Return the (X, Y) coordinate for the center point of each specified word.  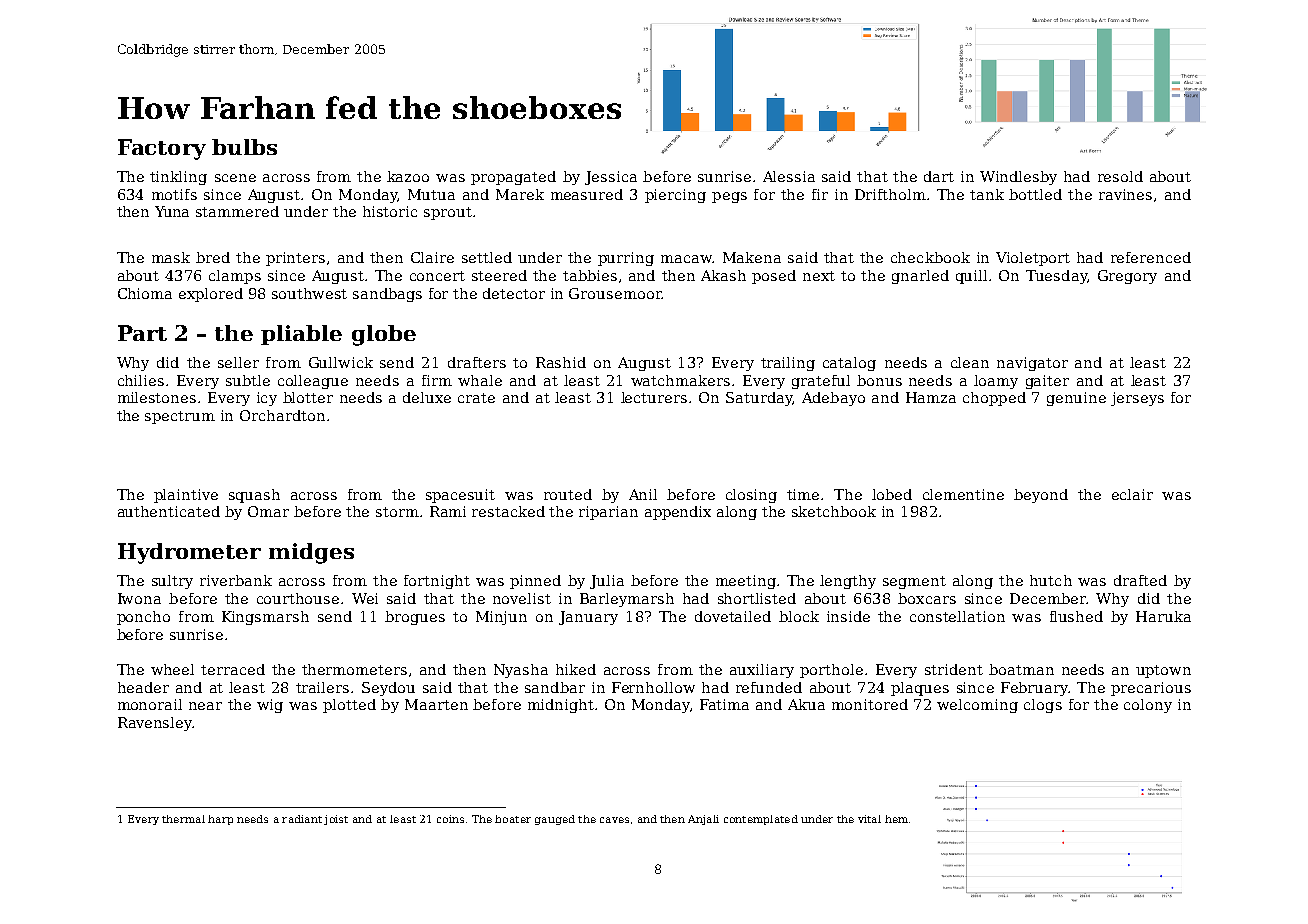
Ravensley (155, 724)
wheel (172, 669)
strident (954, 669)
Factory (162, 149)
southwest (309, 293)
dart (939, 176)
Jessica (611, 178)
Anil (643, 494)
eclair (1132, 494)
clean (970, 362)
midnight (561, 706)
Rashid (561, 362)
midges (311, 553)
